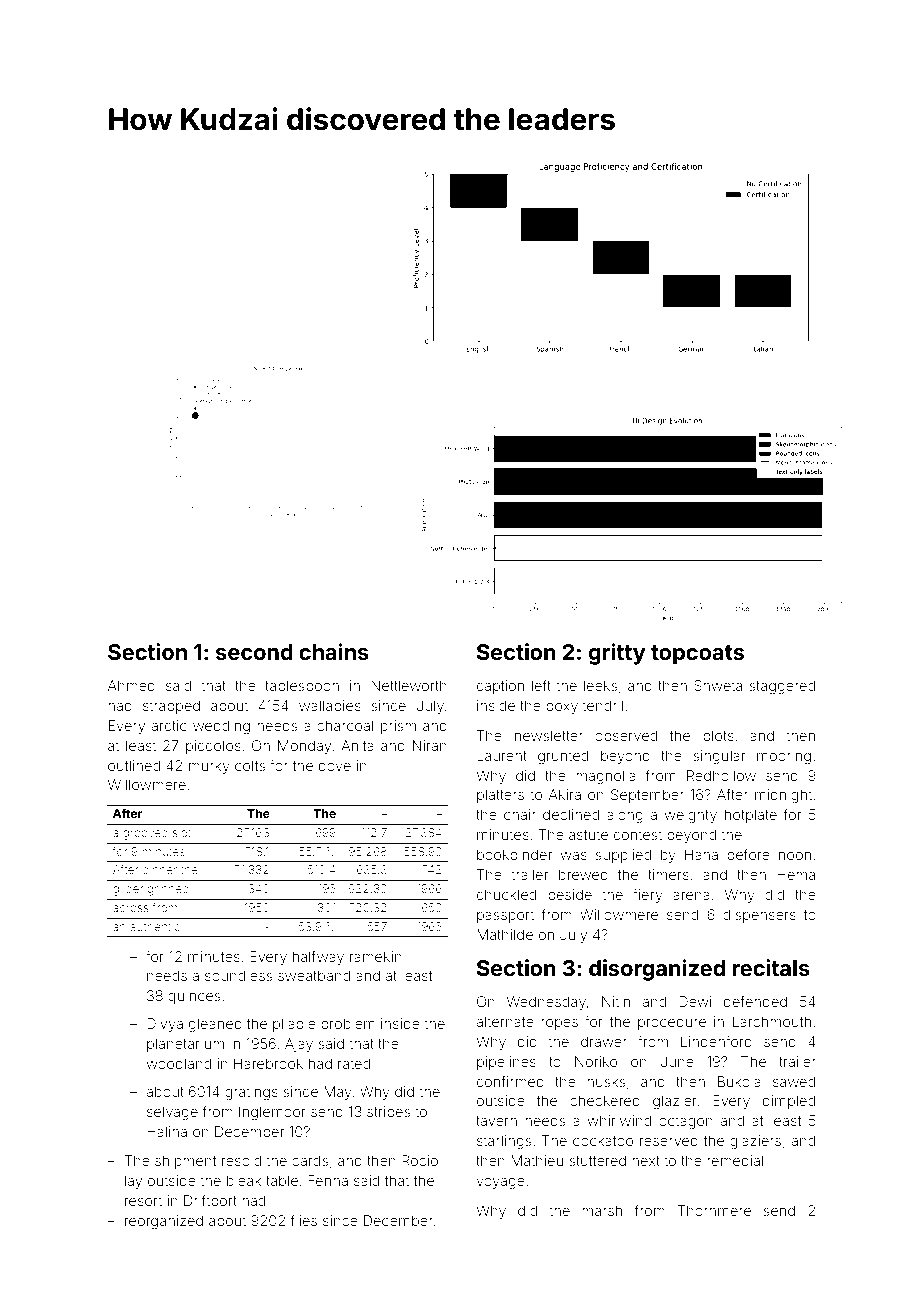  Describe the element at coordinates (348, 1025) in the document. I see `problem` at that location.
